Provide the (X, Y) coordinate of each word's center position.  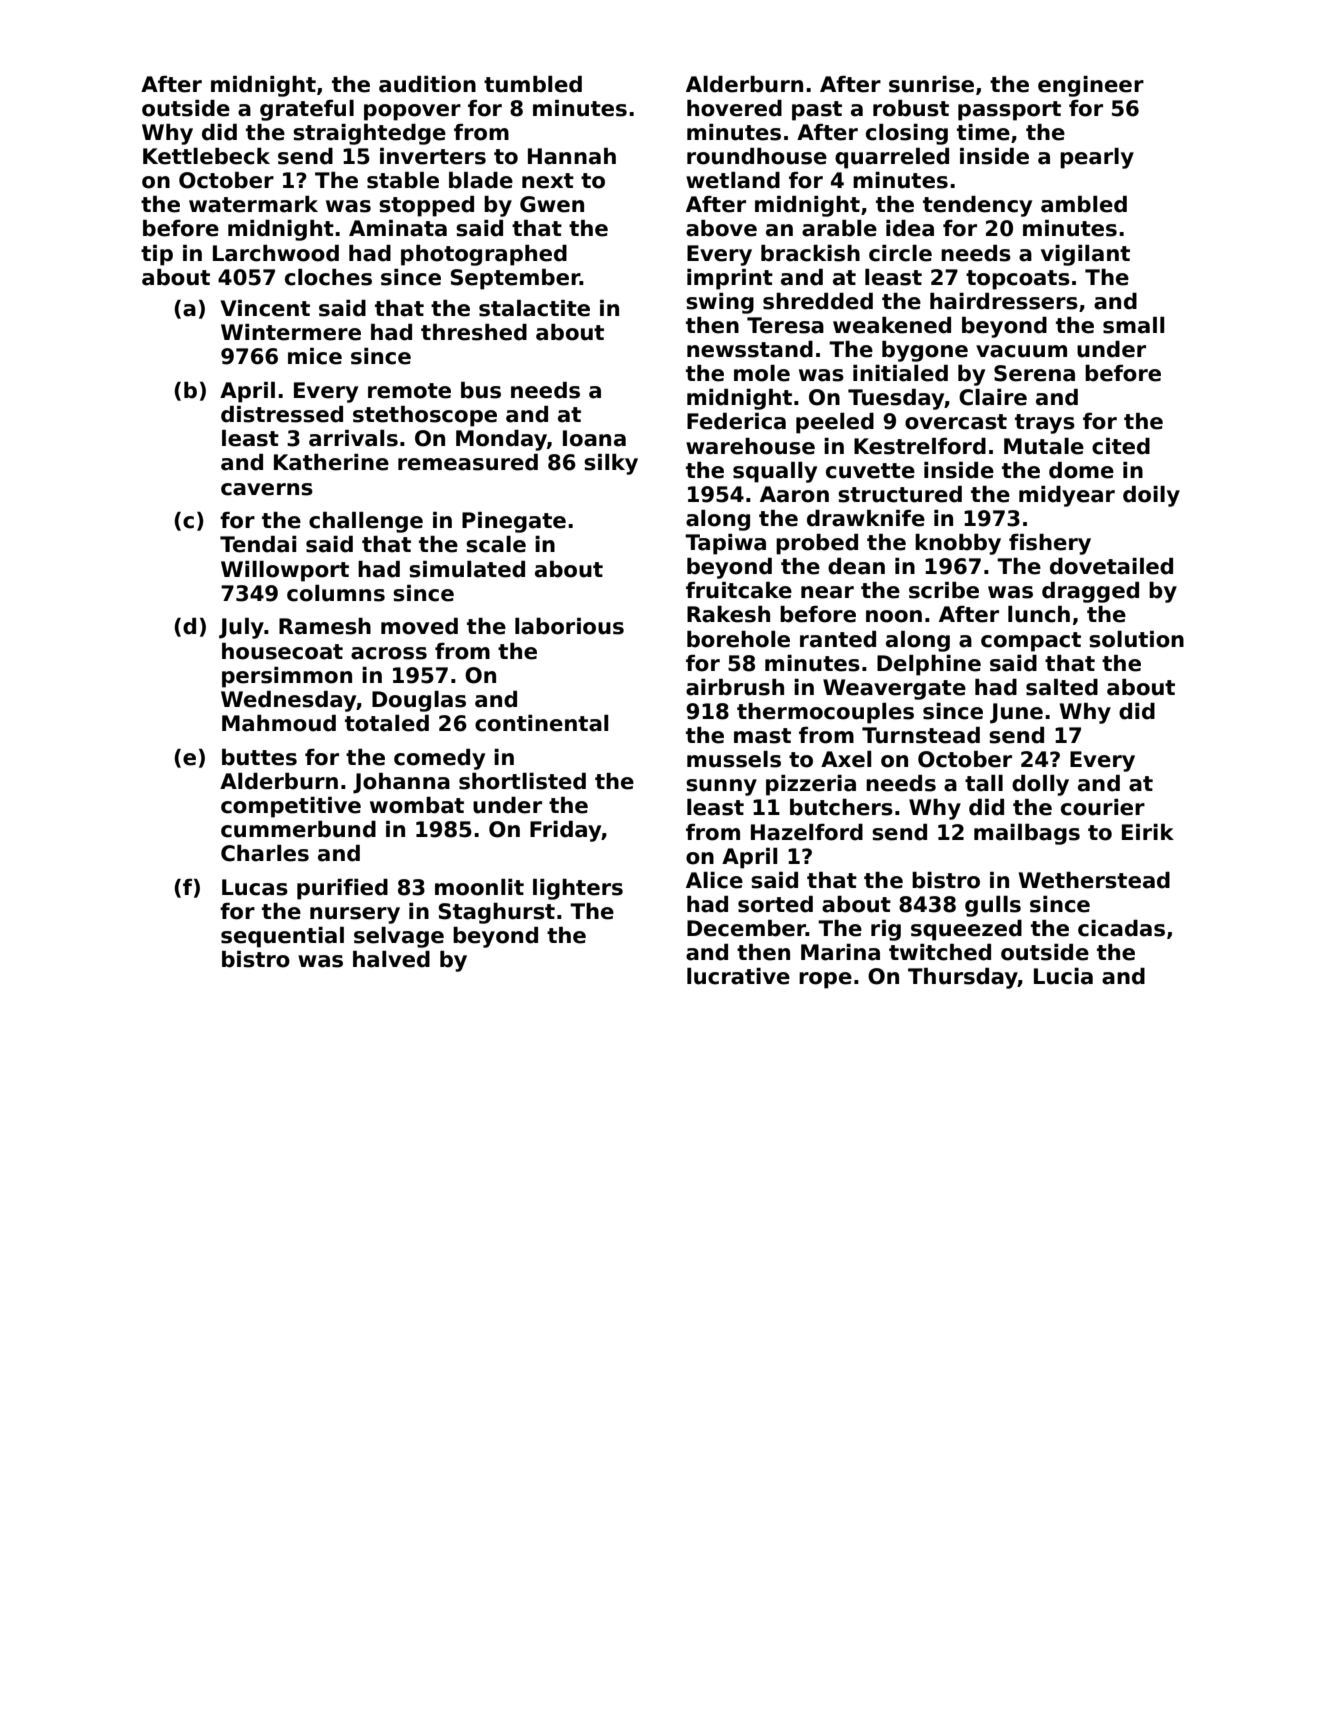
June (1016, 713)
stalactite (534, 308)
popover (412, 112)
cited (1121, 446)
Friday (566, 831)
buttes (259, 757)
